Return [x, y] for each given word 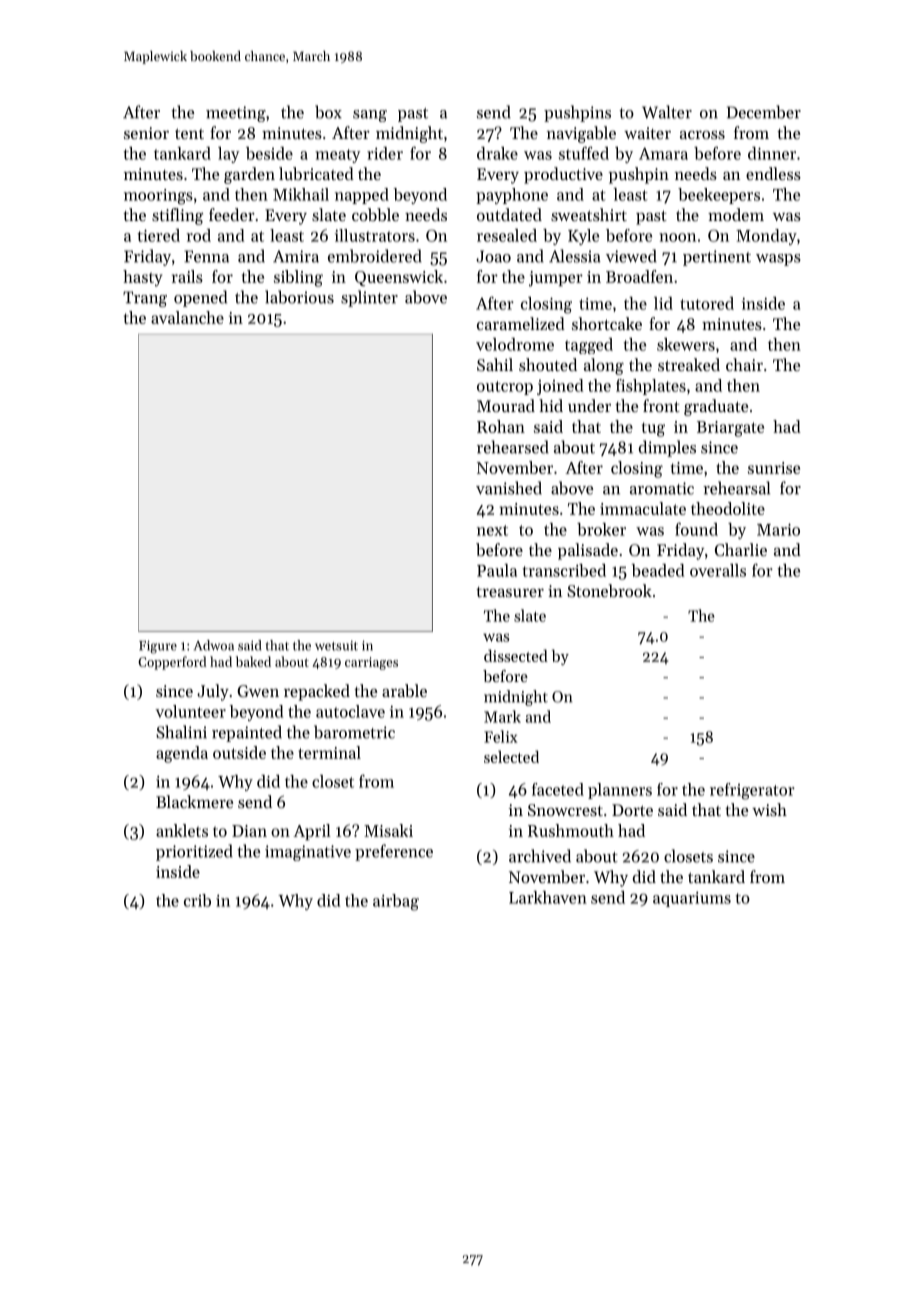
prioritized [194, 852]
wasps [778, 260]
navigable [581, 134]
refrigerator [752, 791]
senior [146, 133]
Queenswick [399, 278]
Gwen [258, 691]
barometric [354, 732]
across [702, 135]
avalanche [187, 317]
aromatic [662, 488]
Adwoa [214, 645]
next [492, 530]
